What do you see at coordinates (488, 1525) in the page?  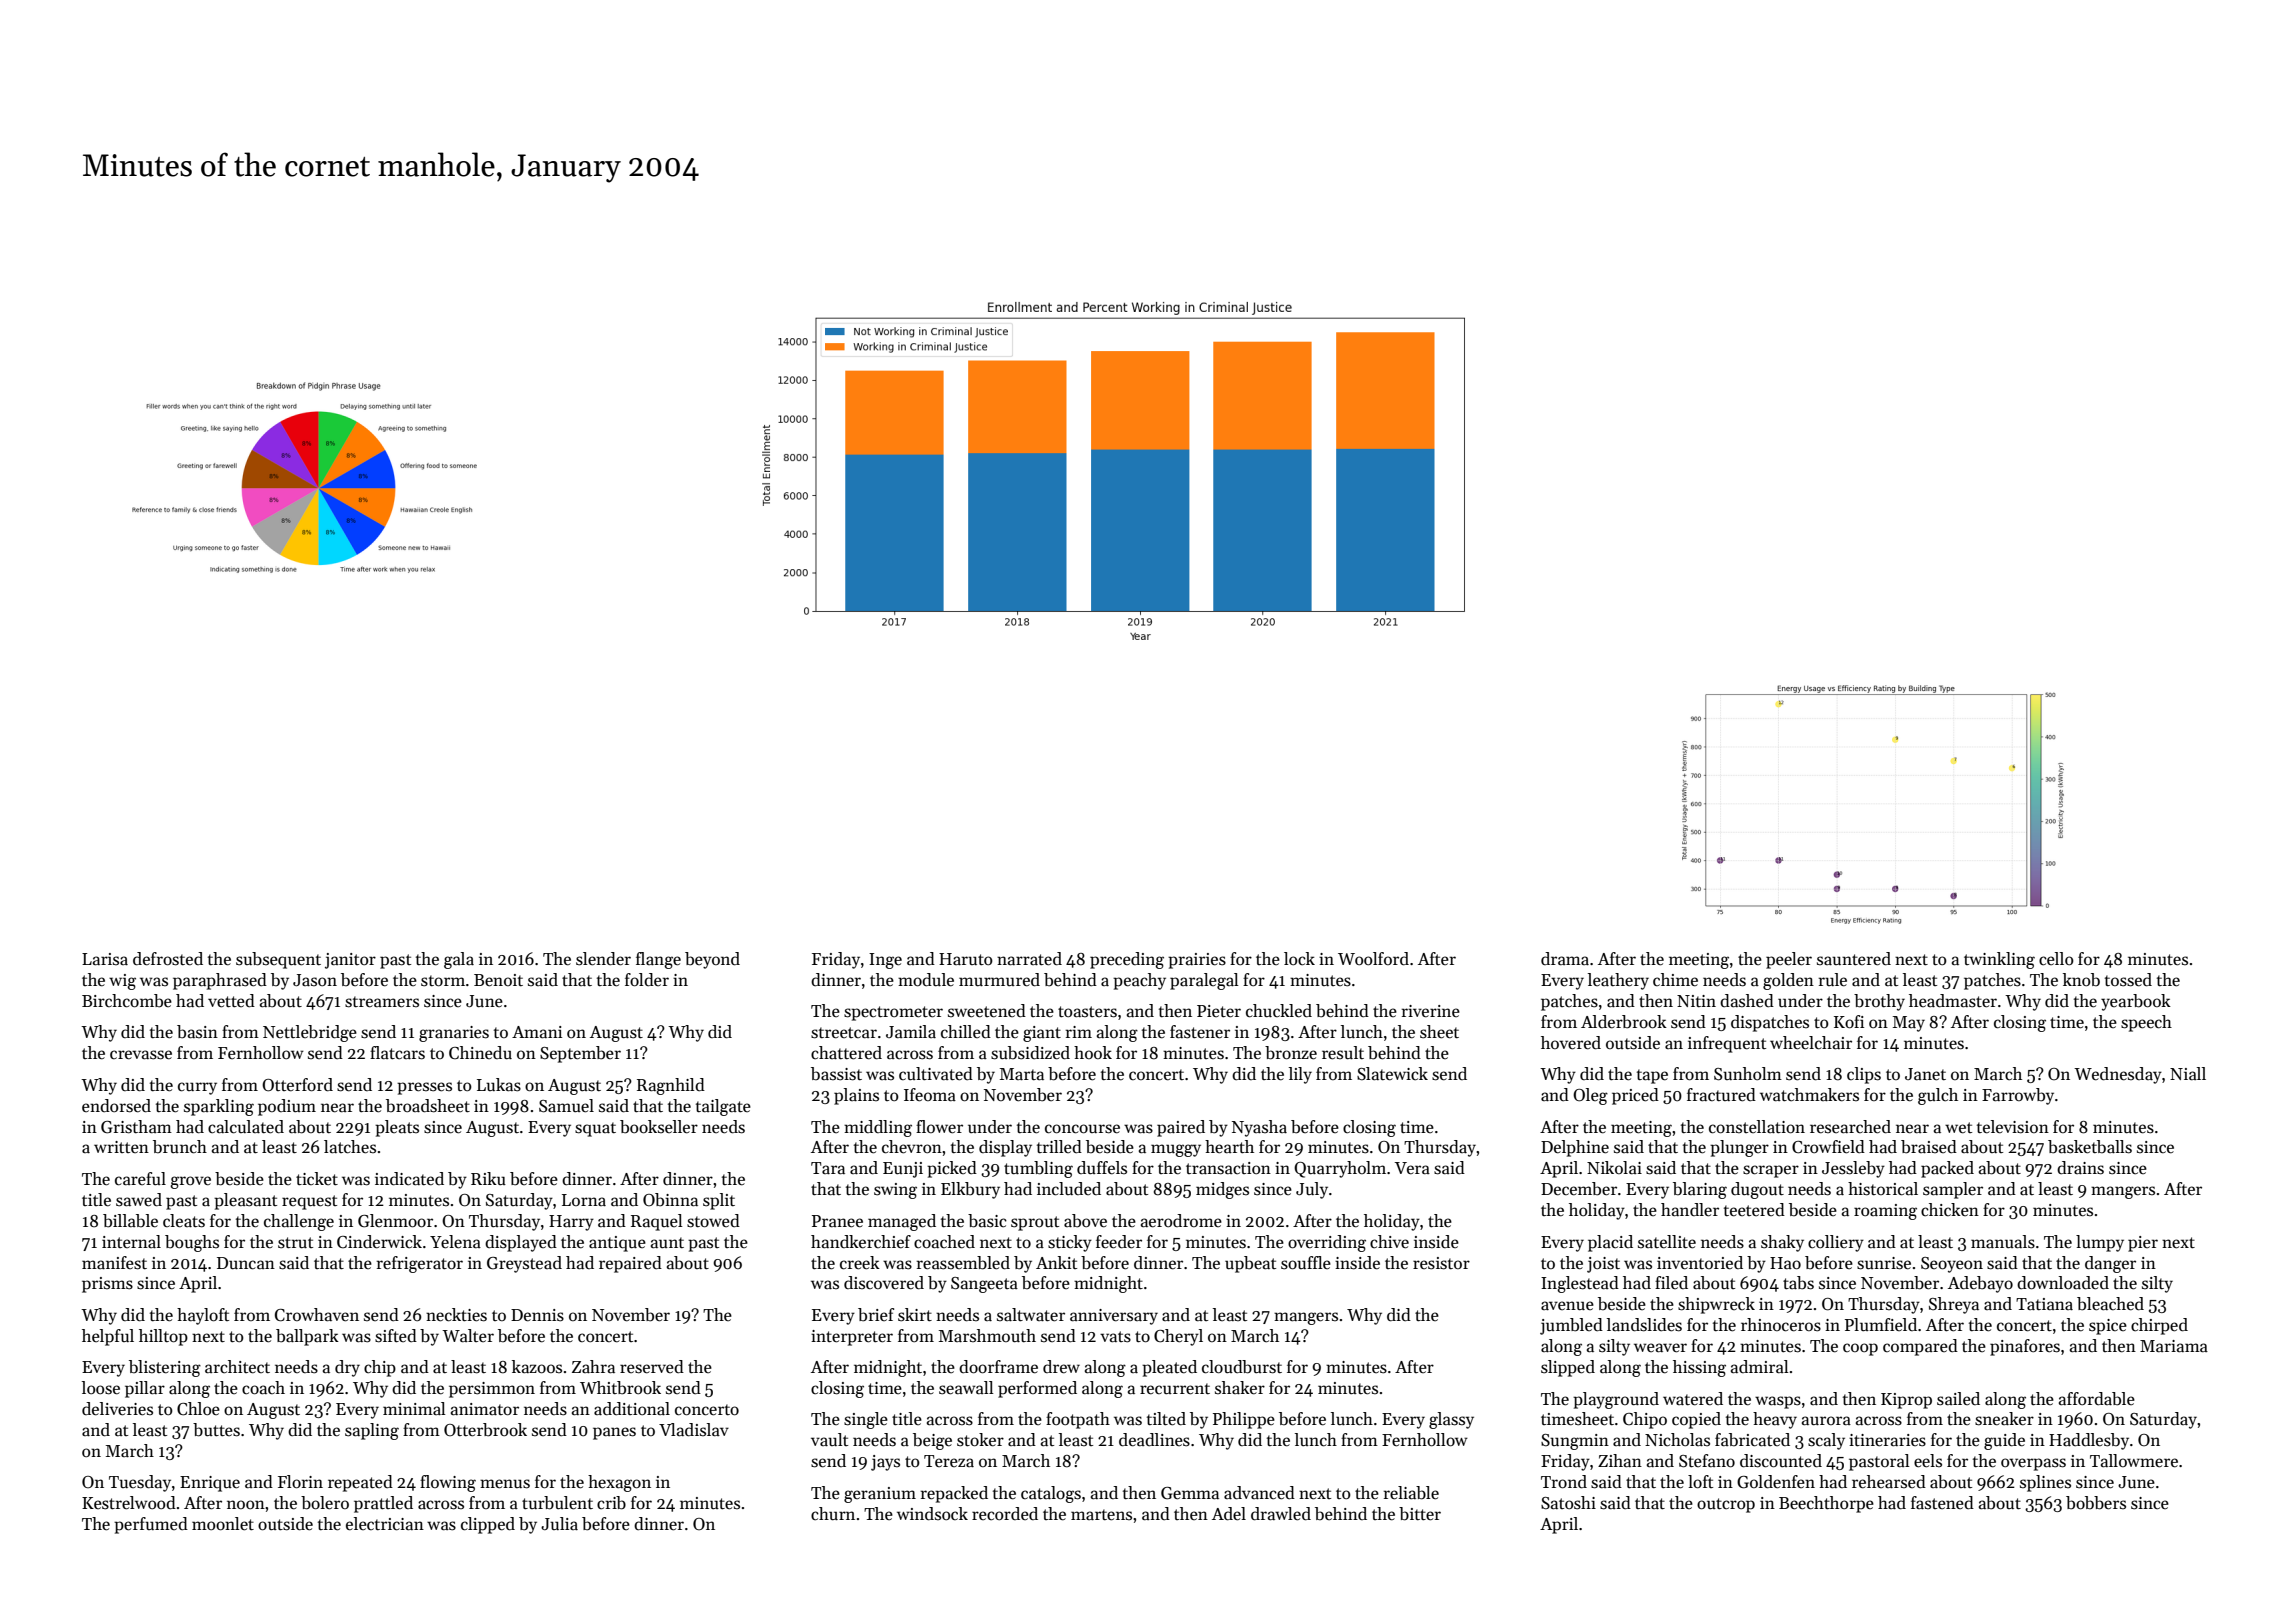 I see `clipped` at bounding box center [488, 1525].
